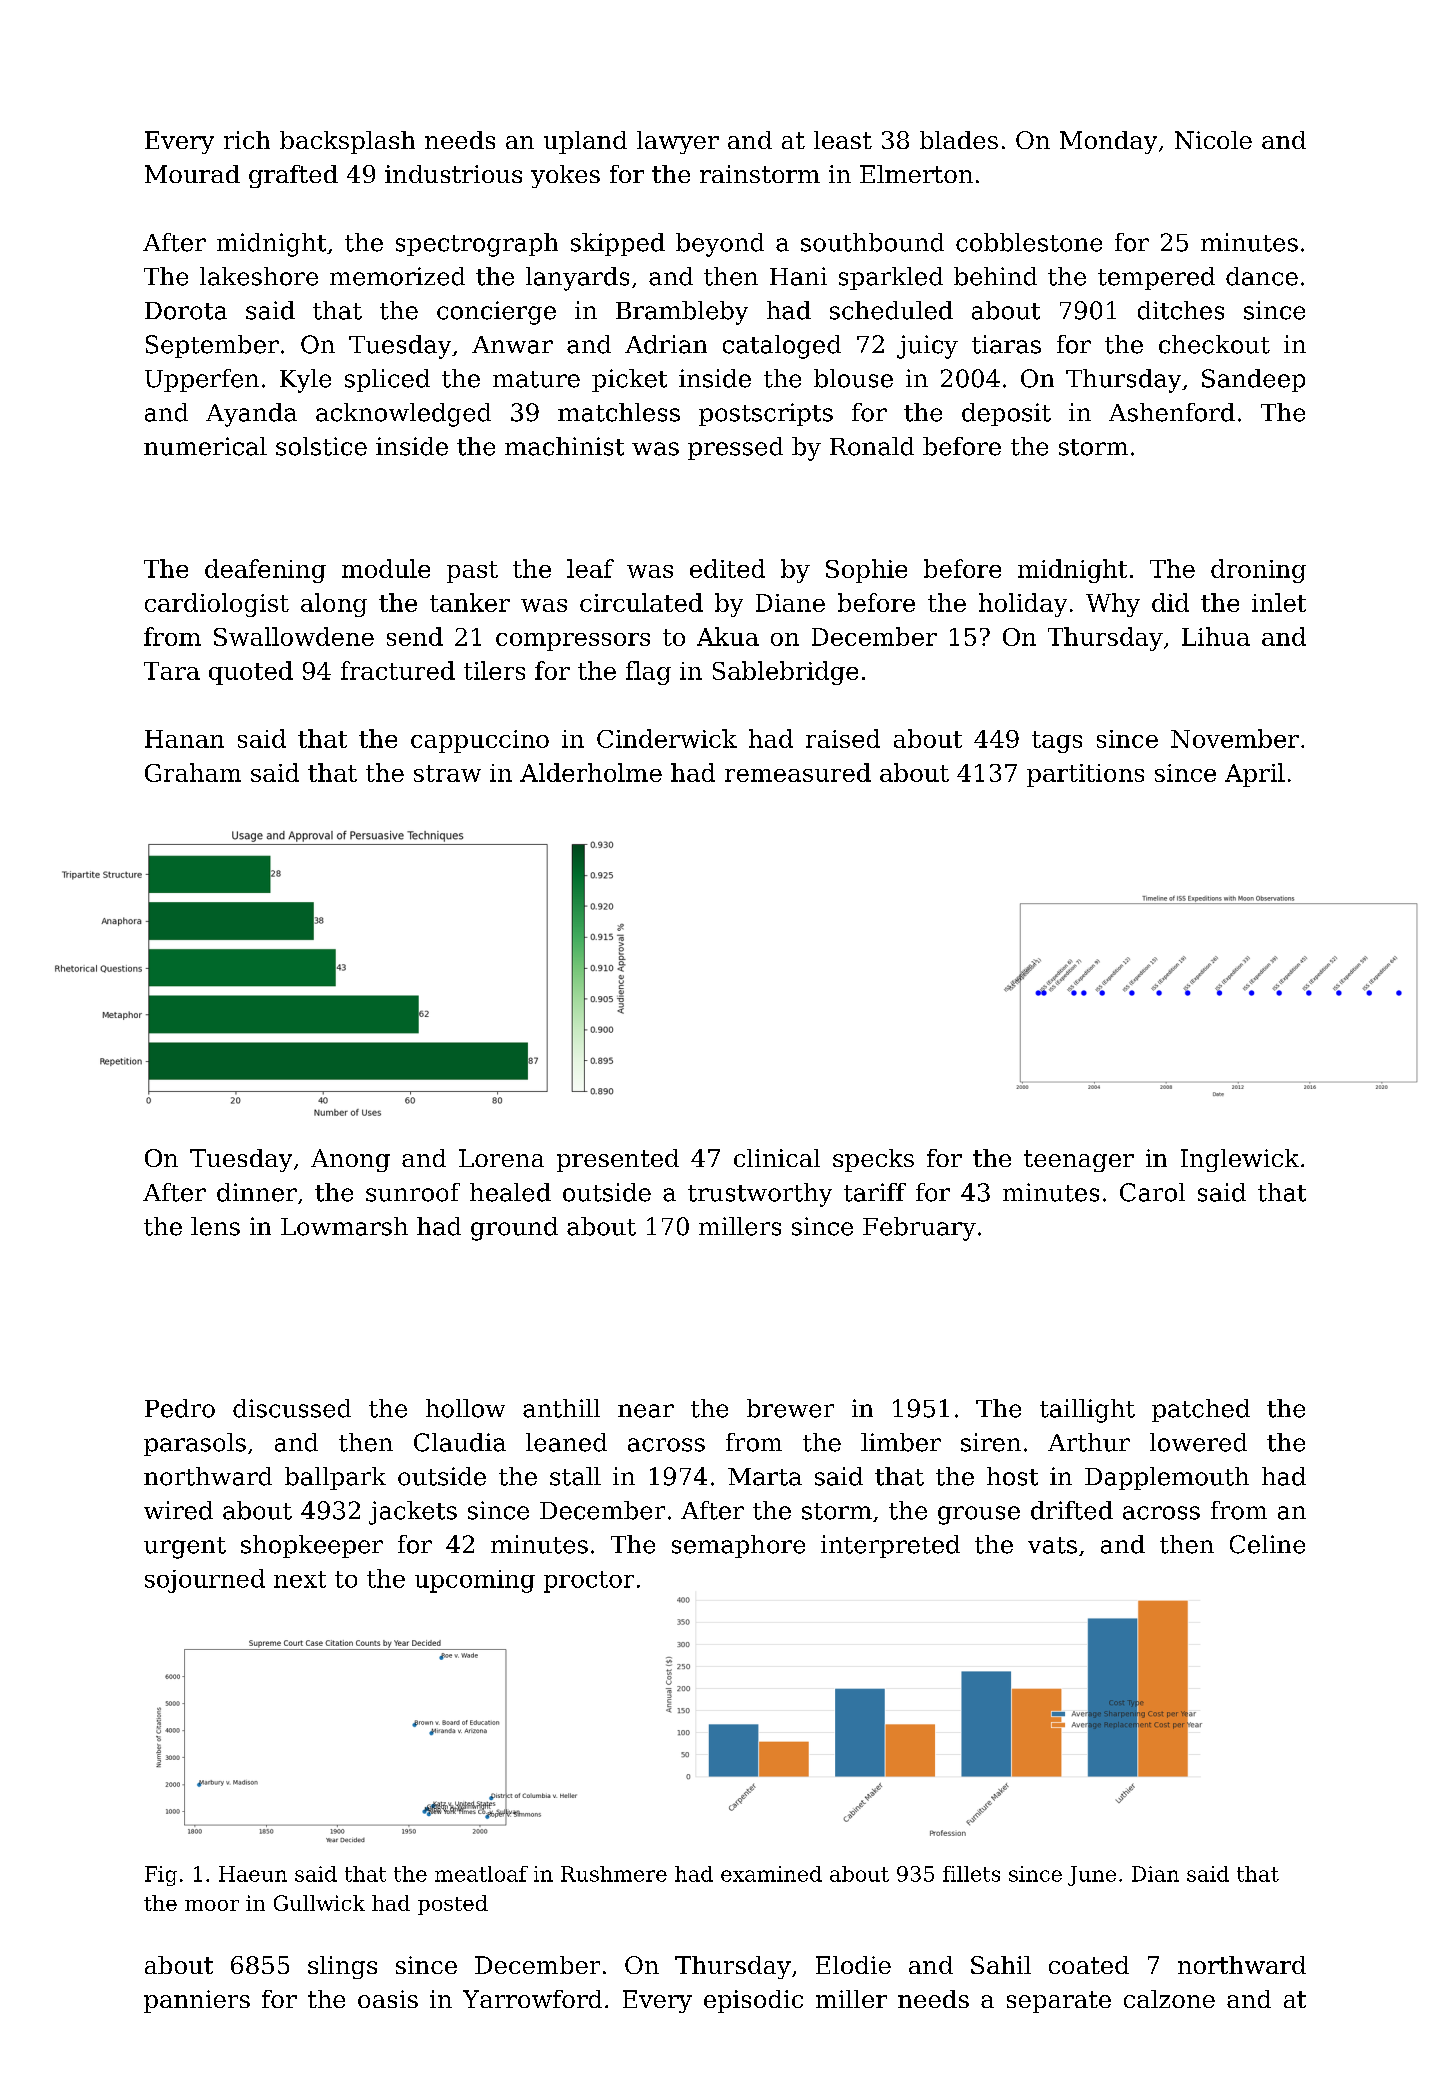 This screenshot has height=2100, width=1450. What do you see at coordinates (257, 1192) in the screenshot?
I see `dinner` at bounding box center [257, 1192].
